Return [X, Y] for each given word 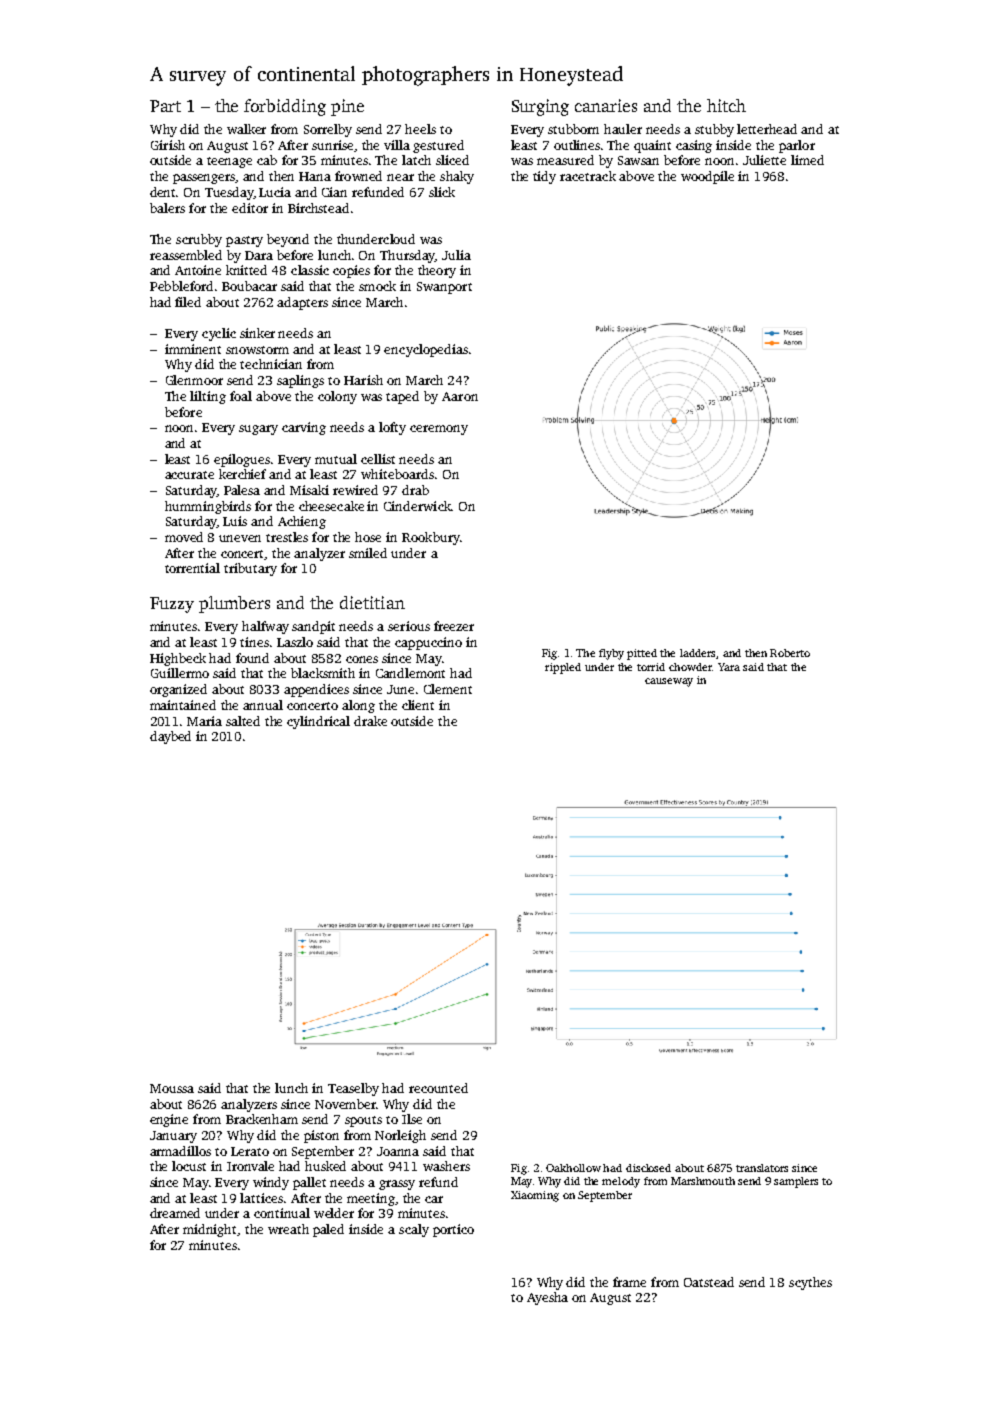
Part [165, 106]
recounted [438, 1088]
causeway [669, 682]
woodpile [707, 177]
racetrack [588, 176]
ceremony [439, 430]
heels [420, 129]
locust [189, 1166]
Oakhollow [573, 1168]
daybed [170, 737]
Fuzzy [172, 605]
